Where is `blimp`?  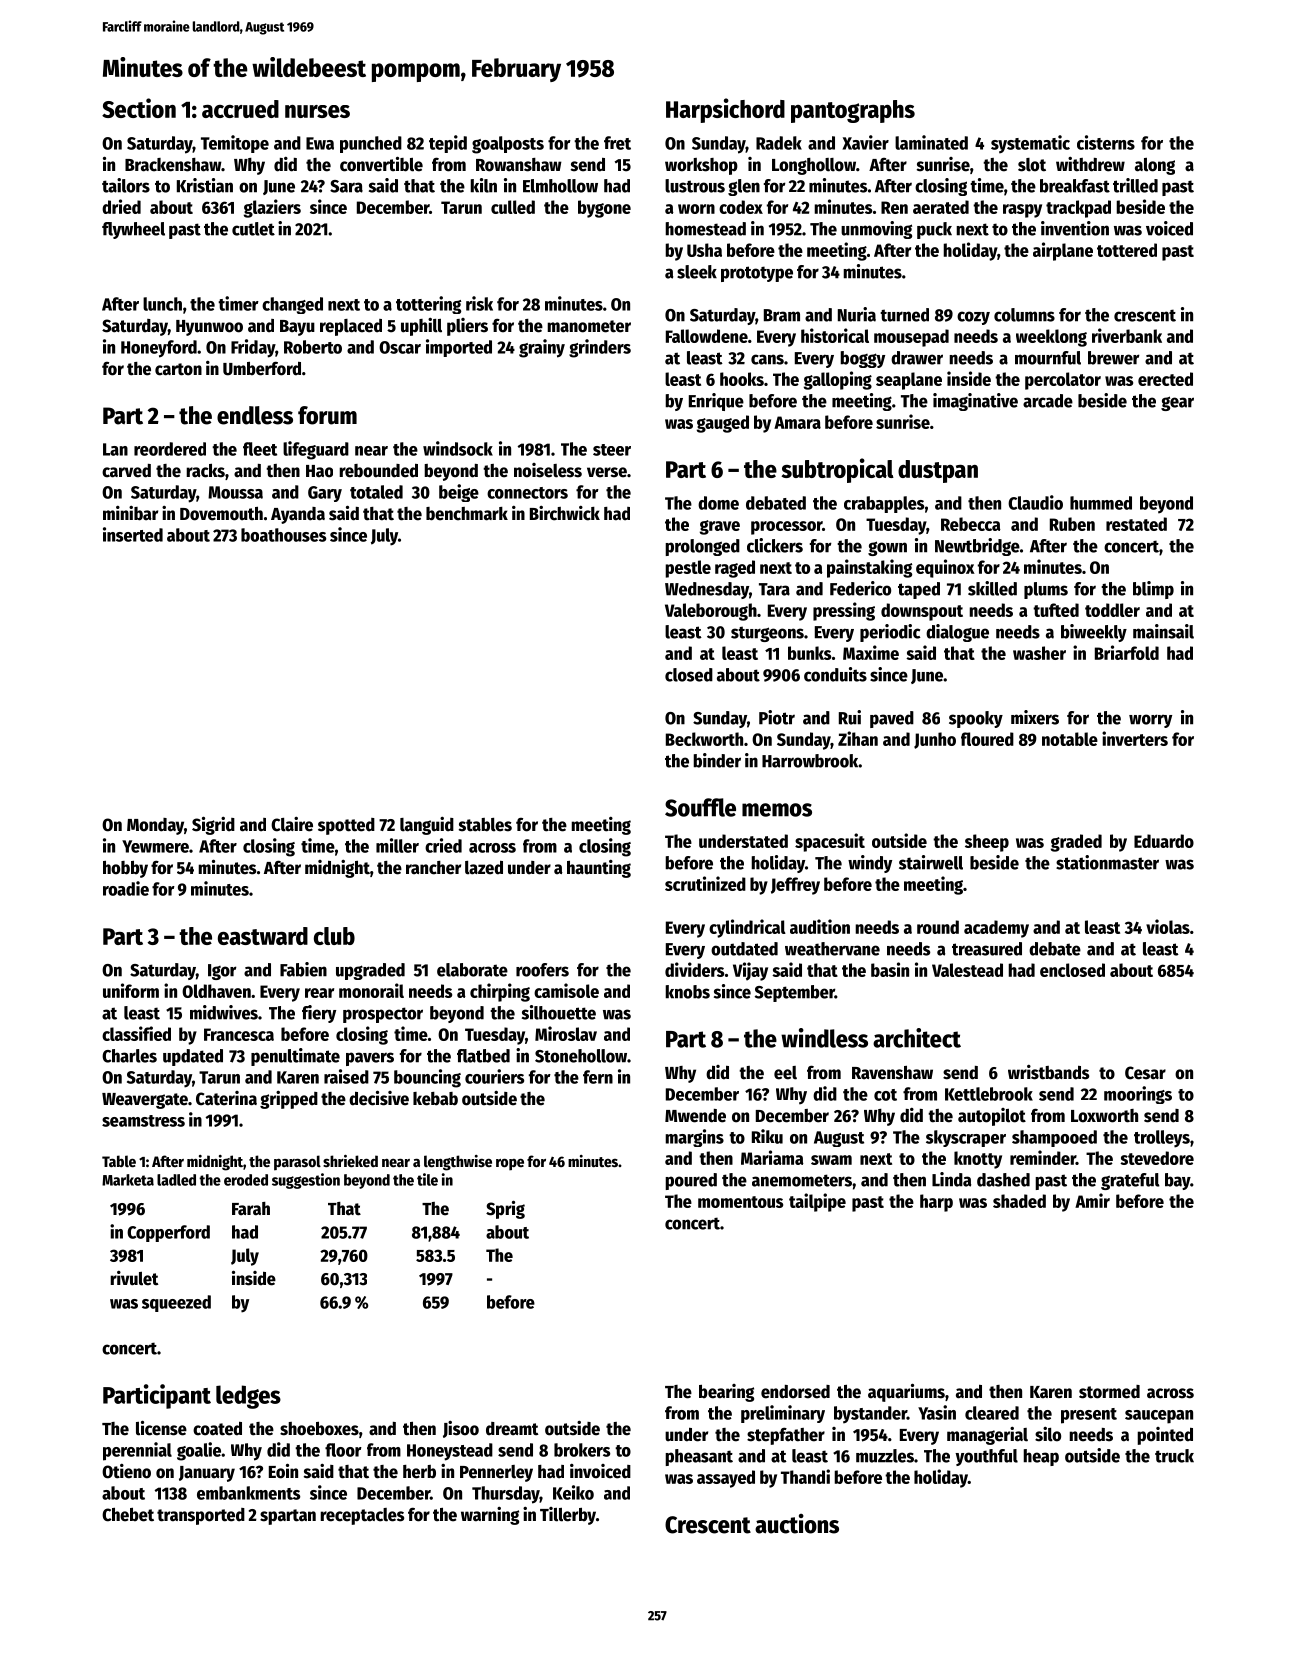
blimp is located at coordinates (1153, 590).
